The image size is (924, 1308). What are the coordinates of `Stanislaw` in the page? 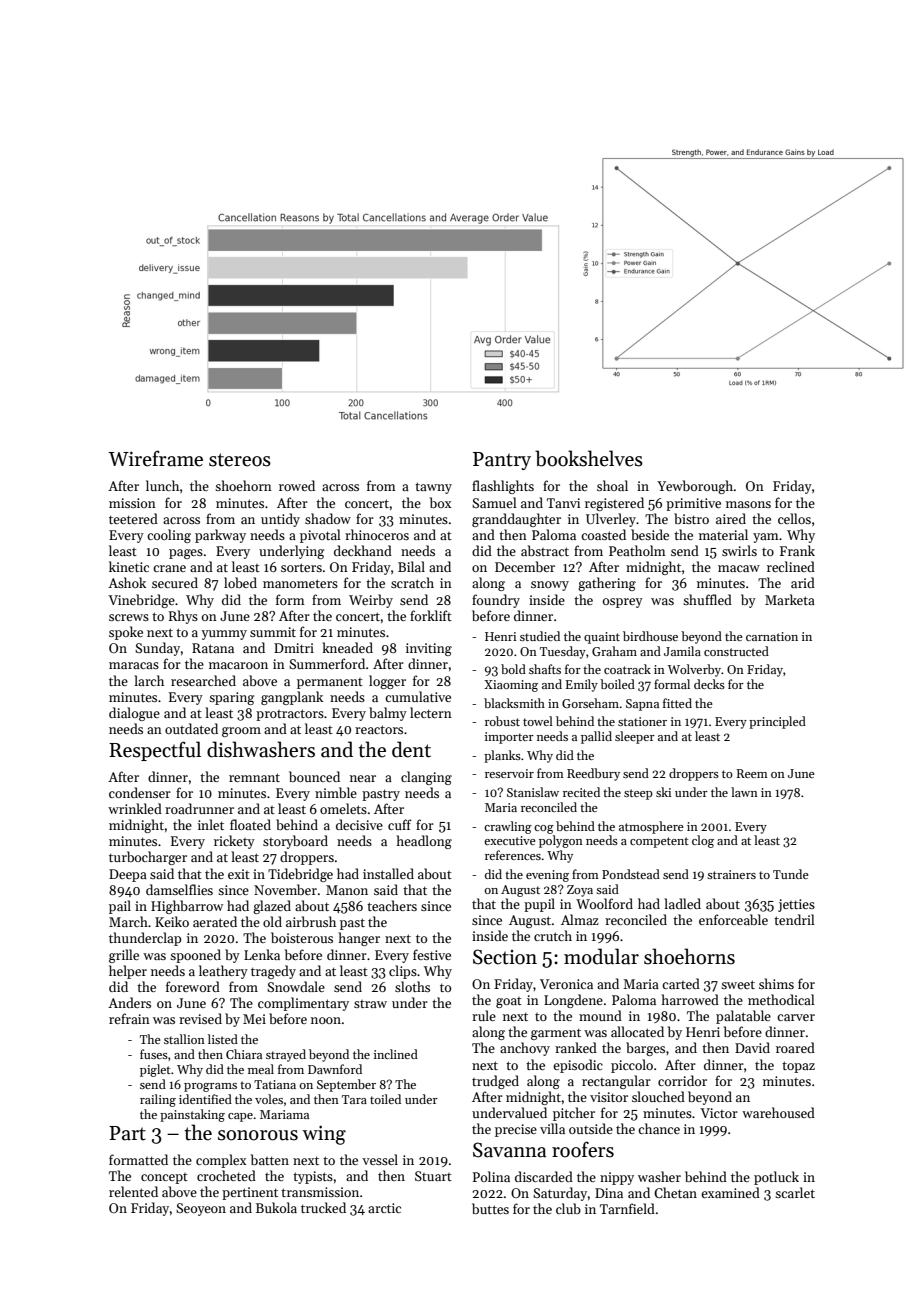 It's located at (533, 792).
